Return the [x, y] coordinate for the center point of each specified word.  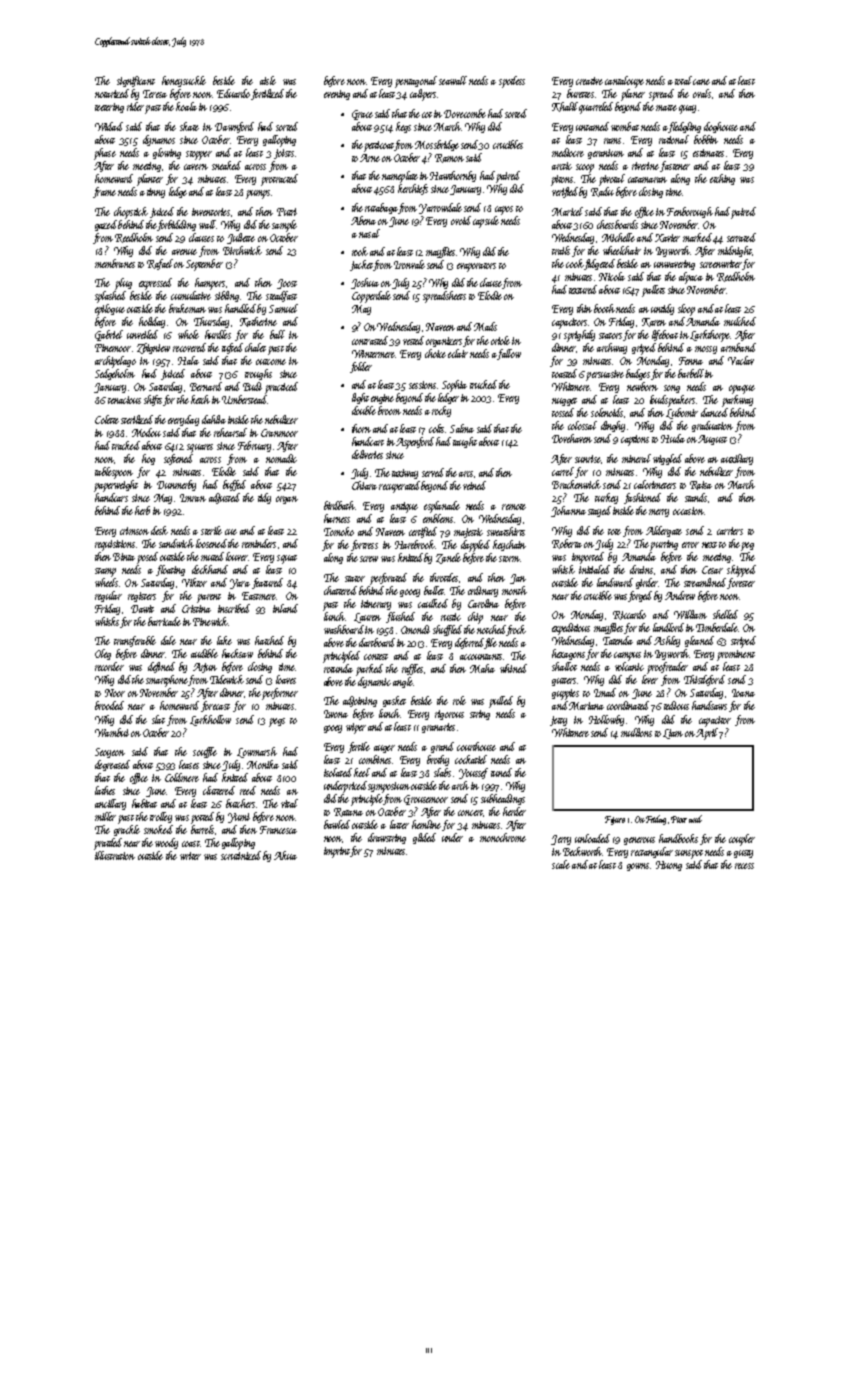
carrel [563, 471]
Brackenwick [576, 484]
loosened [211, 543]
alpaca [691, 278]
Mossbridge [437, 145]
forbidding [176, 225]
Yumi [239, 818]
